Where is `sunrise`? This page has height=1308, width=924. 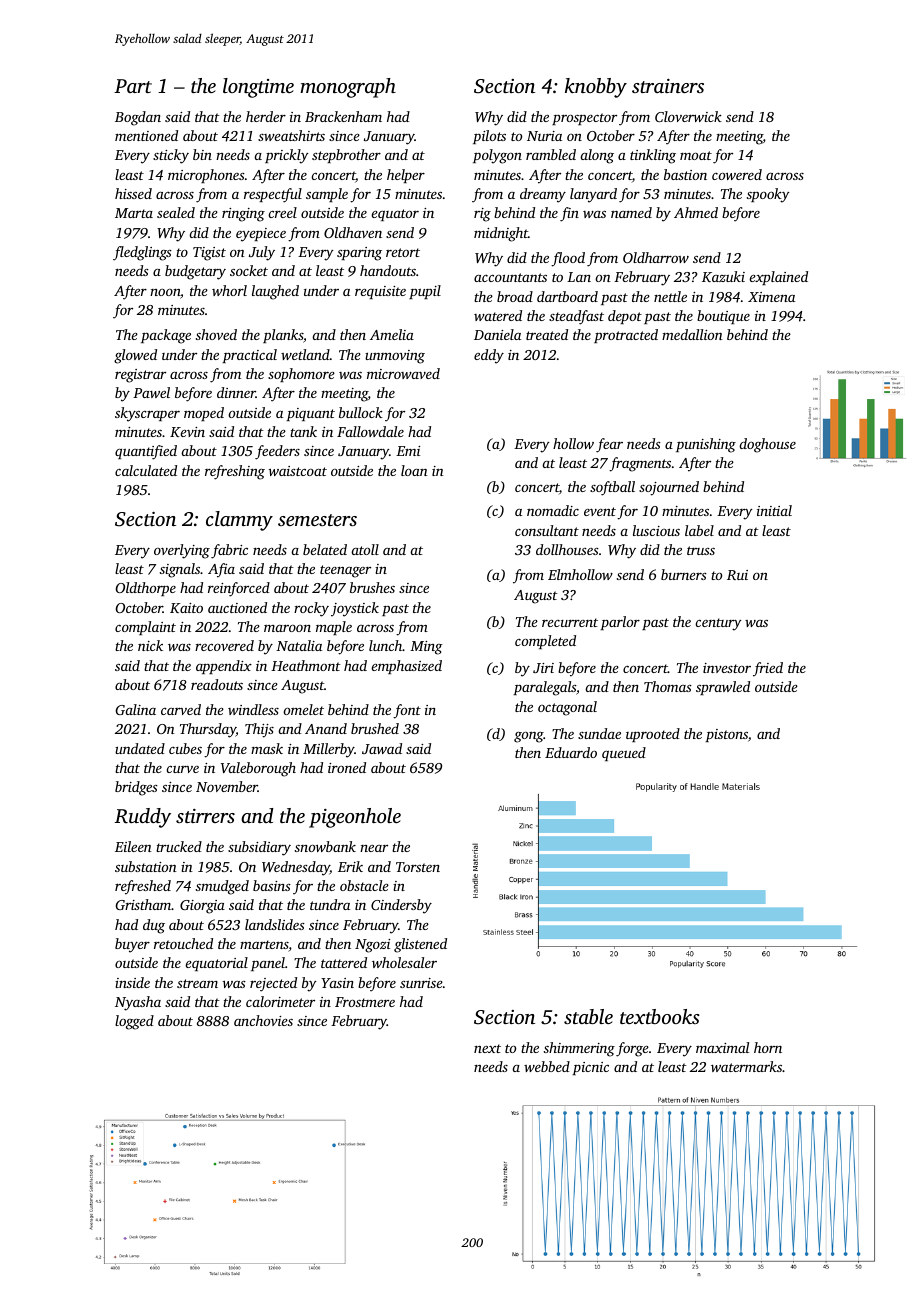
sunrise is located at coordinates (421, 983).
